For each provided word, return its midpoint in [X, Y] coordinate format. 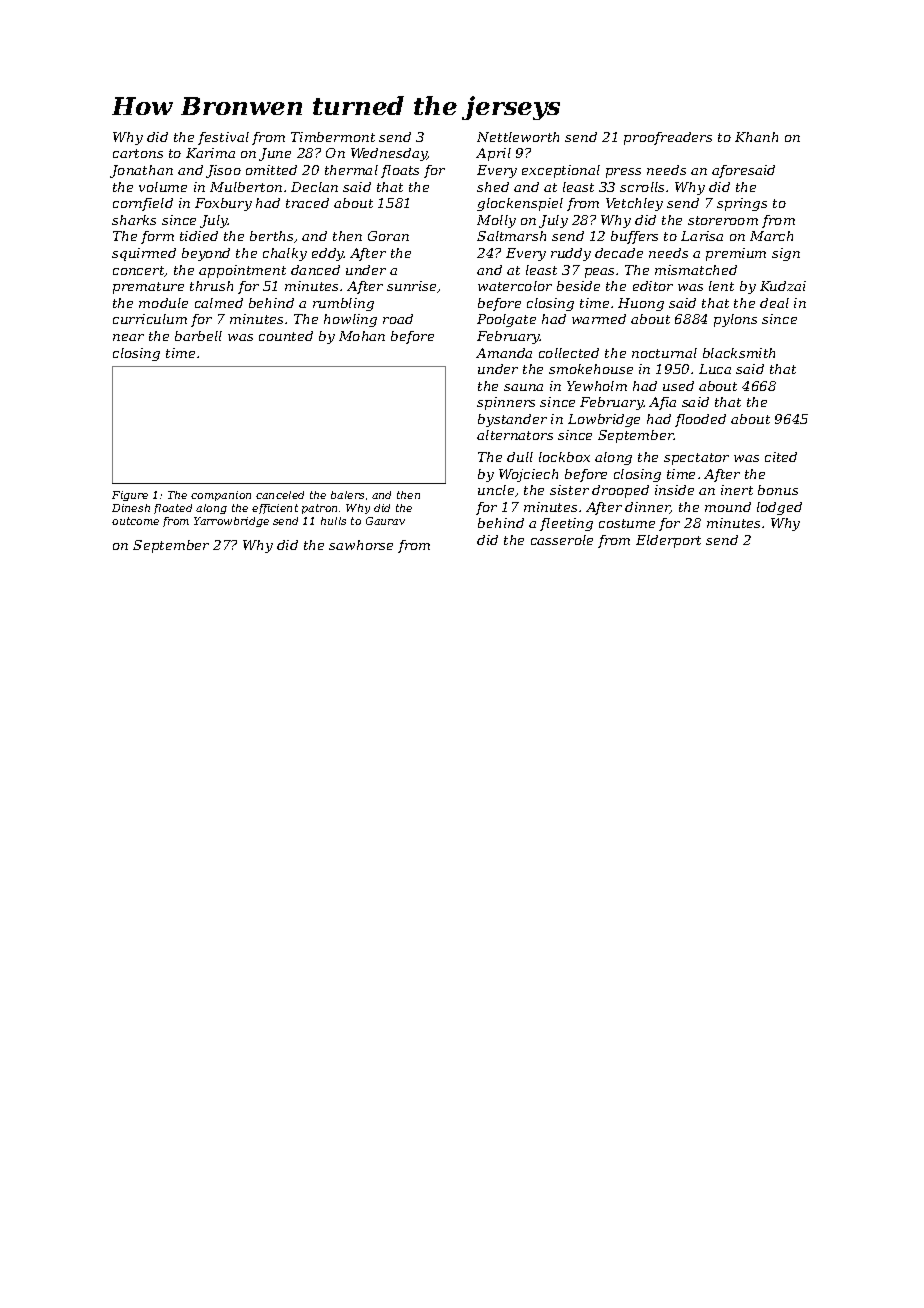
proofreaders [668, 138]
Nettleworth [518, 137]
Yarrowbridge [231, 522]
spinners [506, 403]
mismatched [696, 270]
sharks [134, 220]
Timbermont [333, 137]
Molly [496, 221]
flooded [700, 420]
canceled [280, 495]
